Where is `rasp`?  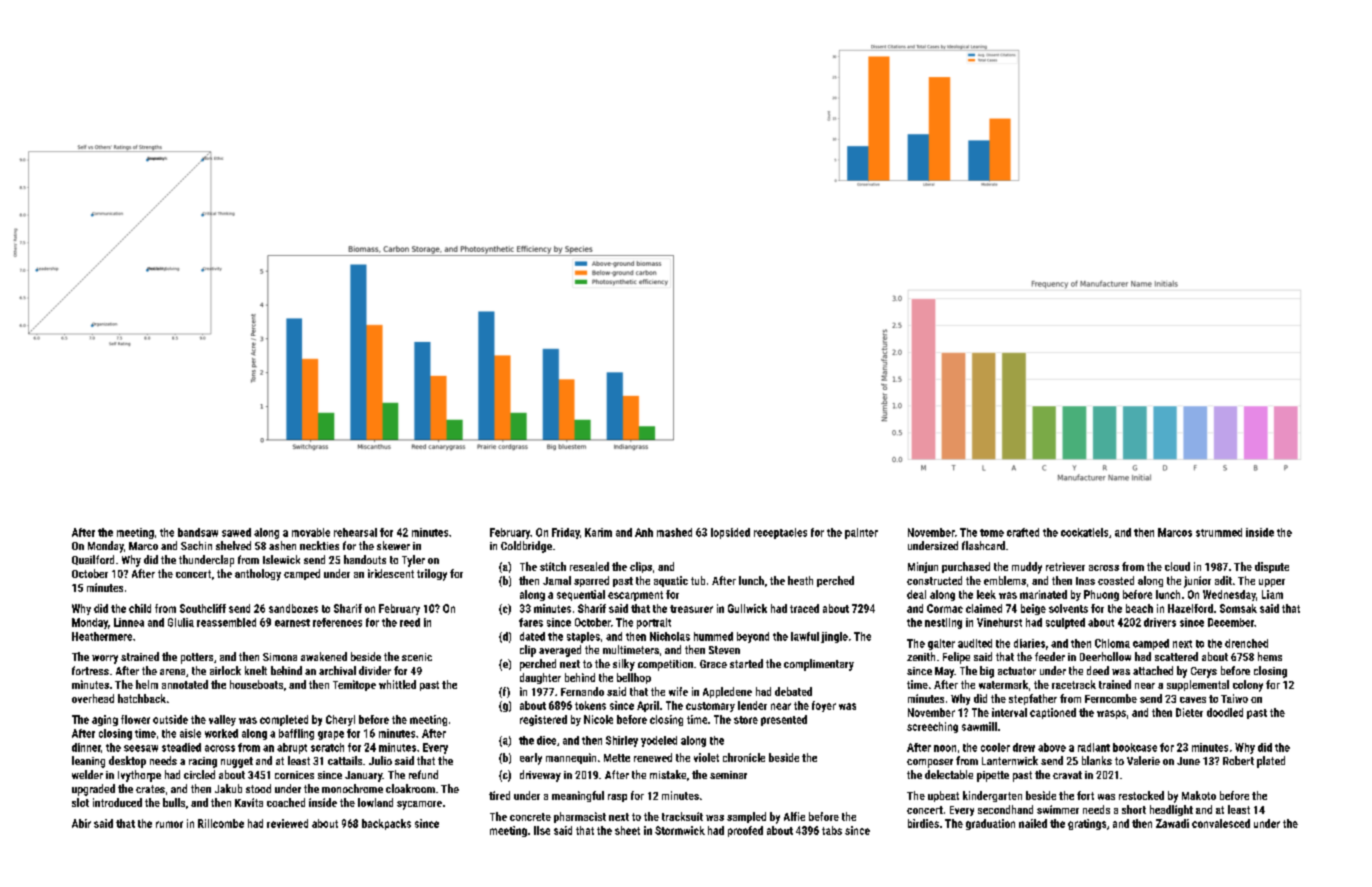
rasp is located at coordinates (617, 798).
